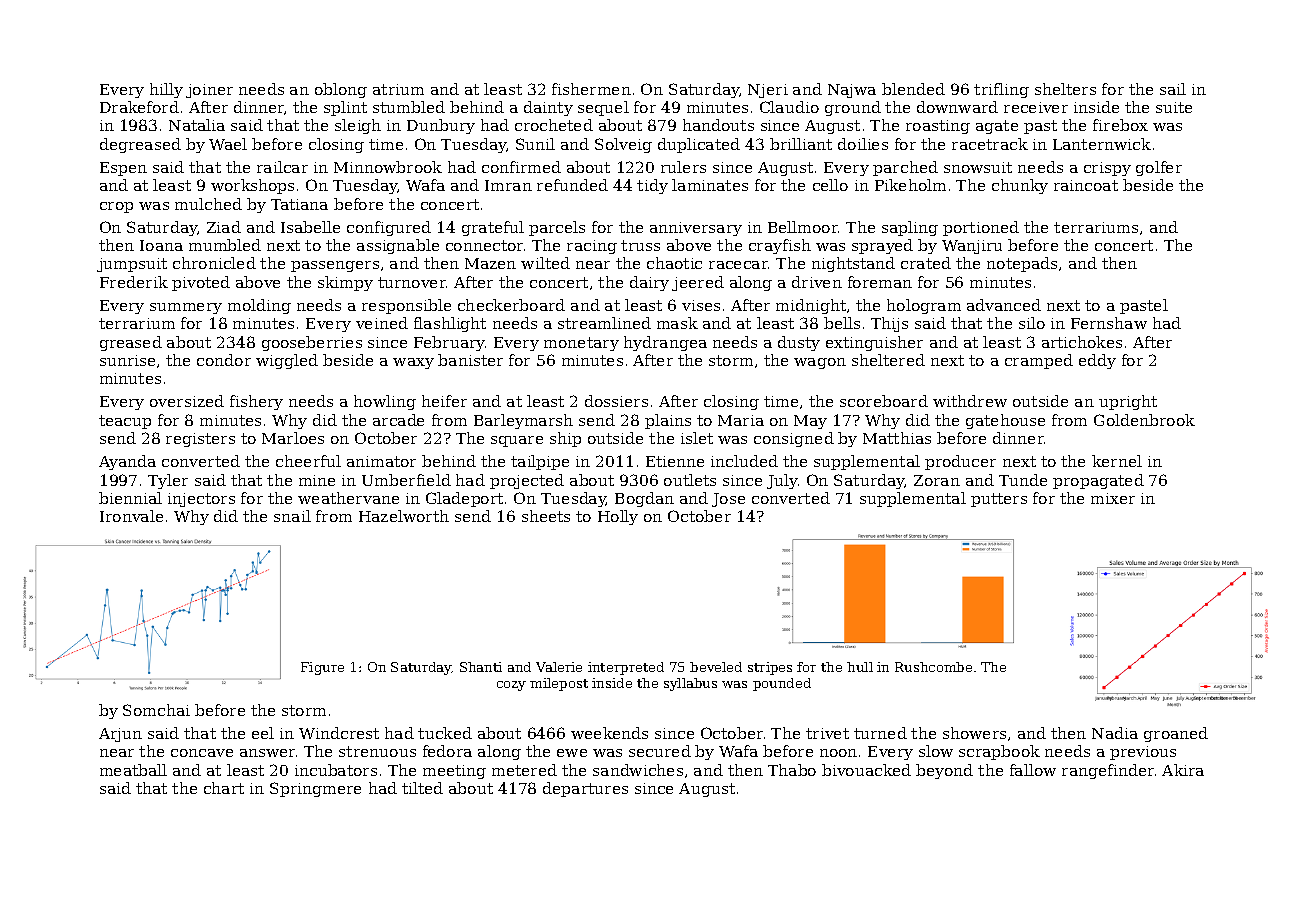  Describe the element at coordinates (202, 753) in the screenshot. I see `concave` at that location.
